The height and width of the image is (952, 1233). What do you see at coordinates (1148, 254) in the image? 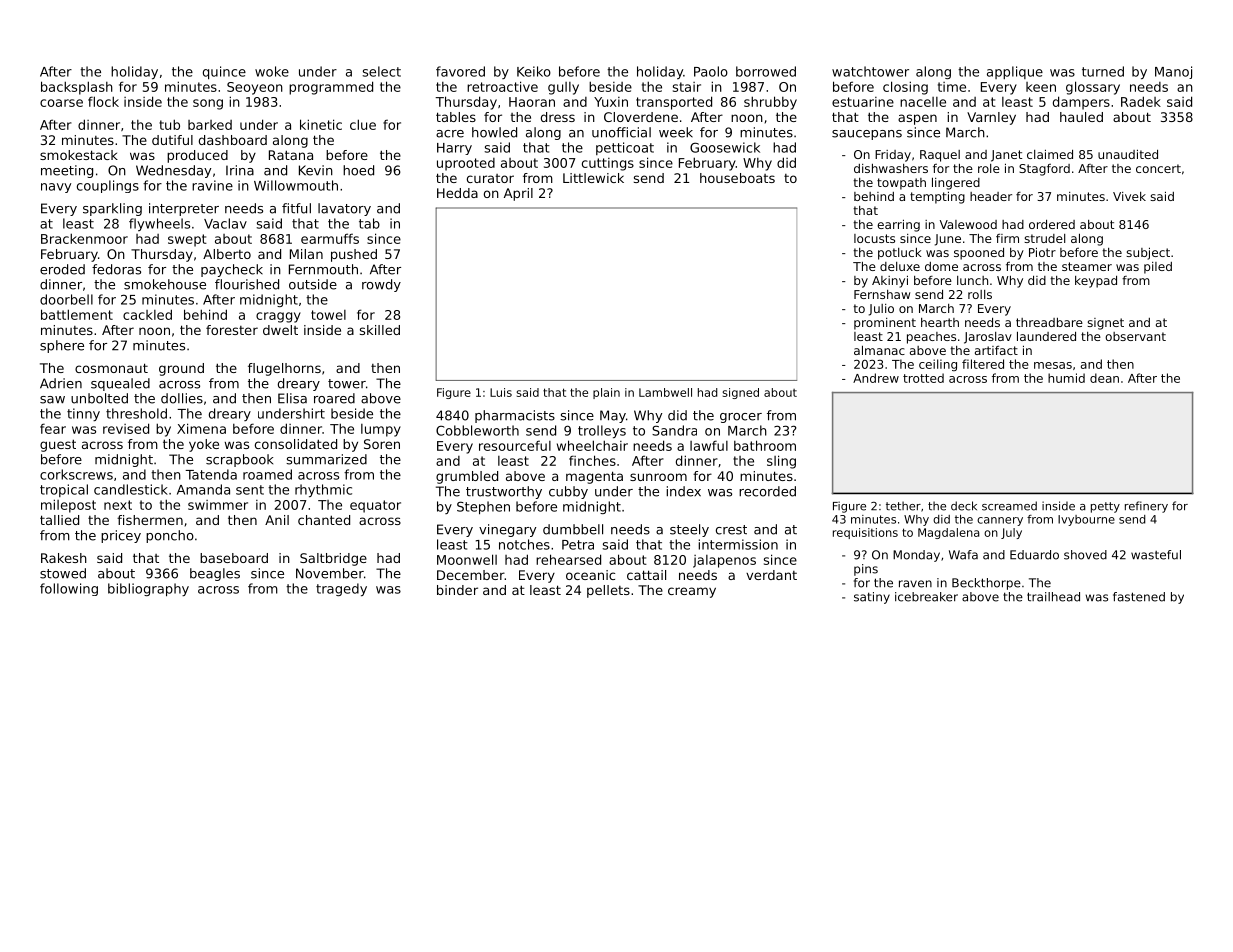
I see `subject` at bounding box center [1148, 254].
